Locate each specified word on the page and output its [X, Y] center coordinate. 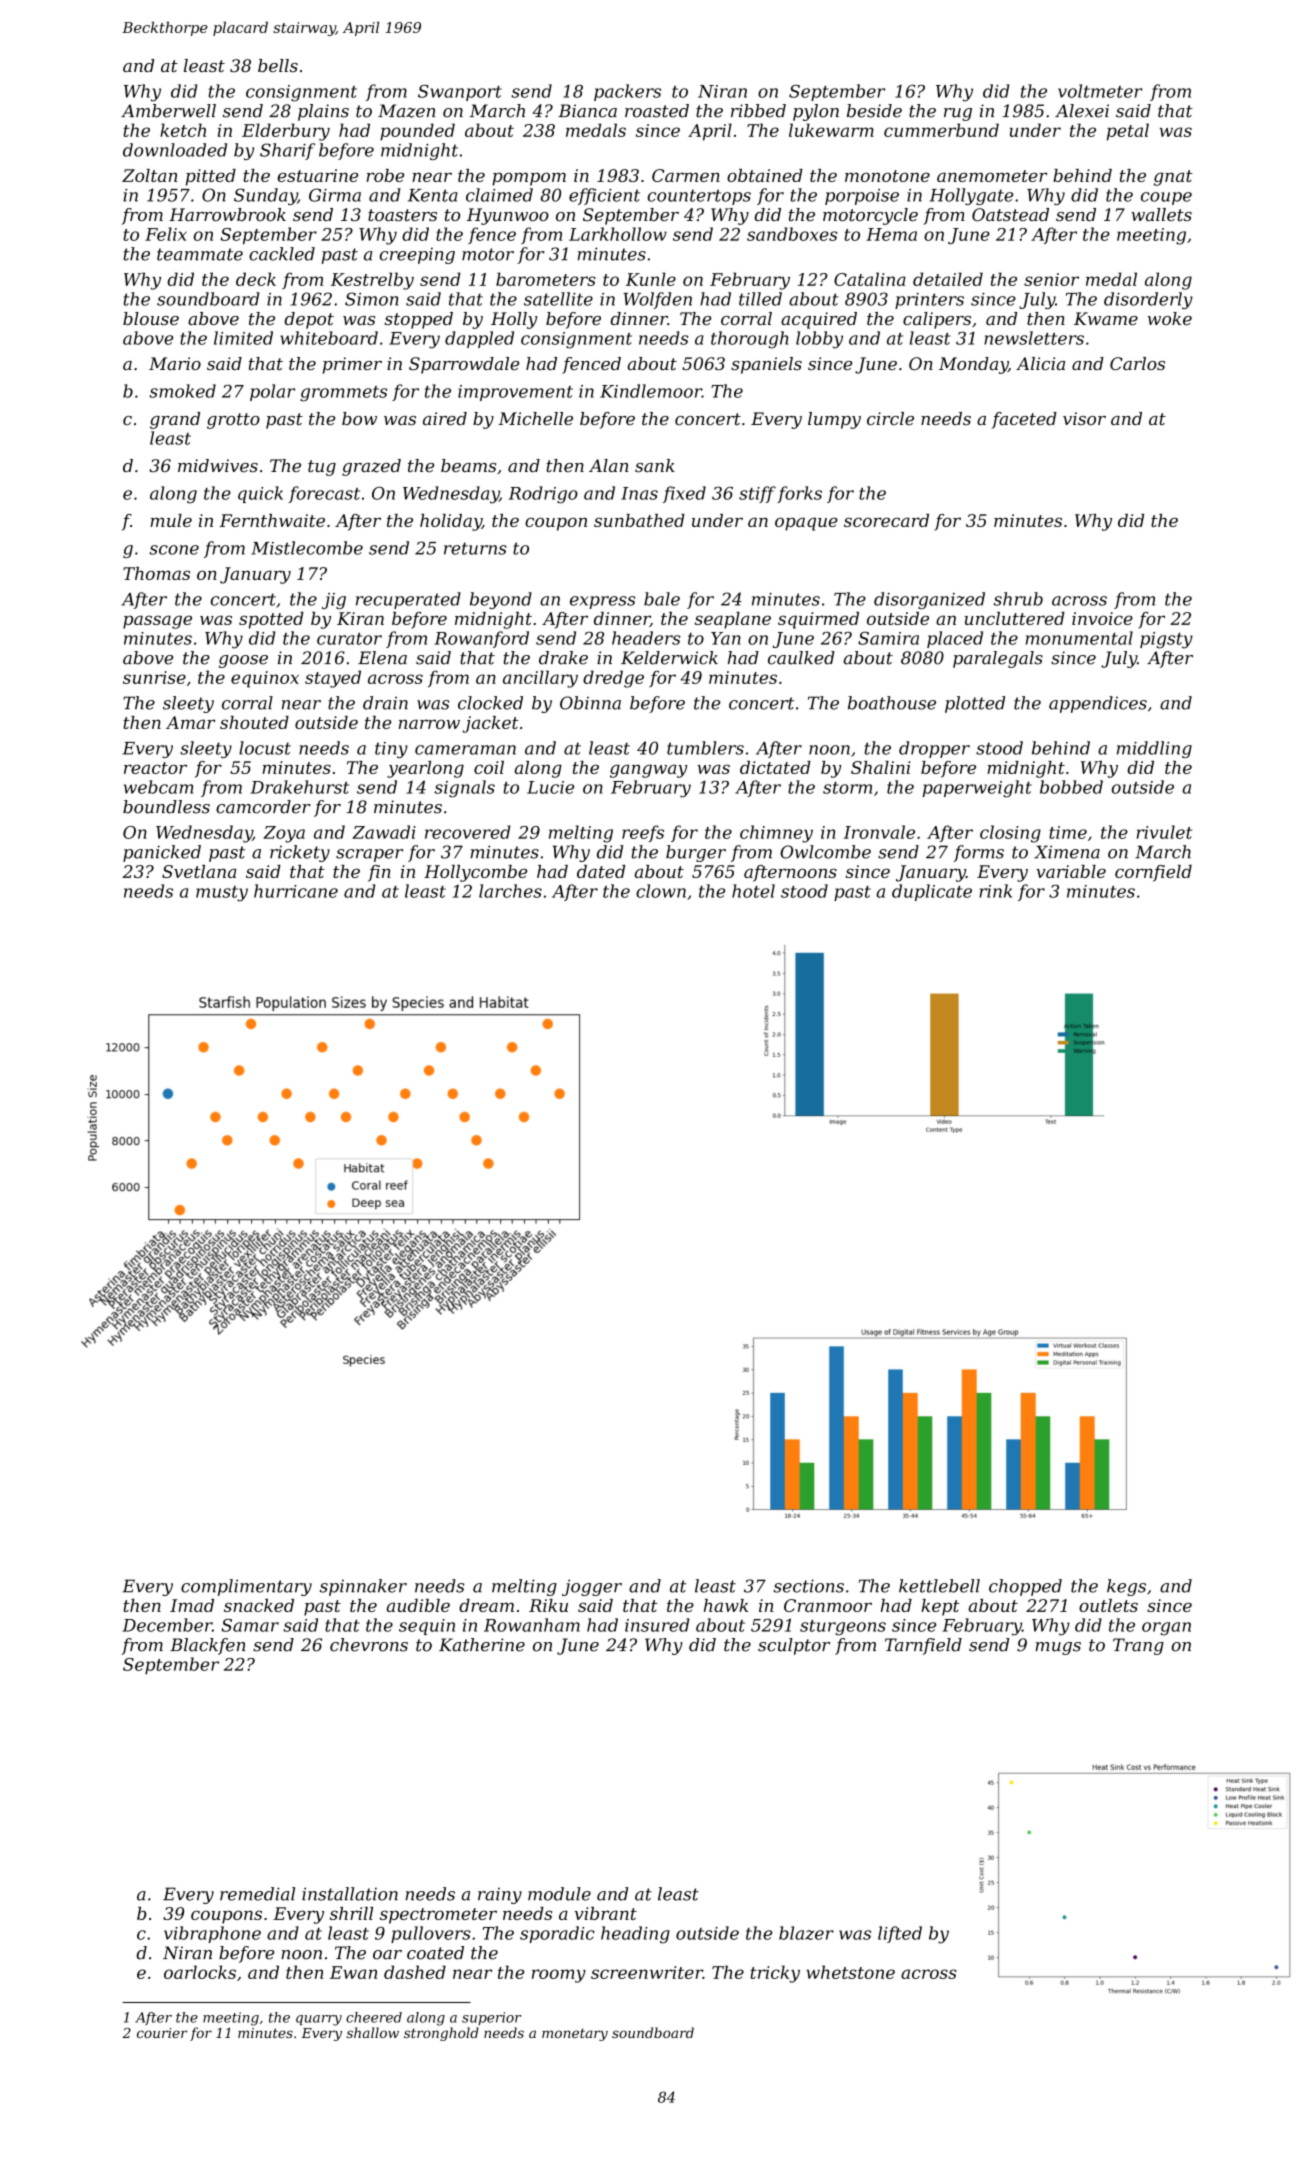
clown [661, 891]
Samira [888, 638]
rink [995, 891]
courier [162, 2033]
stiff [757, 494]
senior [1051, 279]
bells [278, 65]
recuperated [408, 600]
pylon [816, 112]
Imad [192, 1605]
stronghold [441, 2034]
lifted [900, 1934]
